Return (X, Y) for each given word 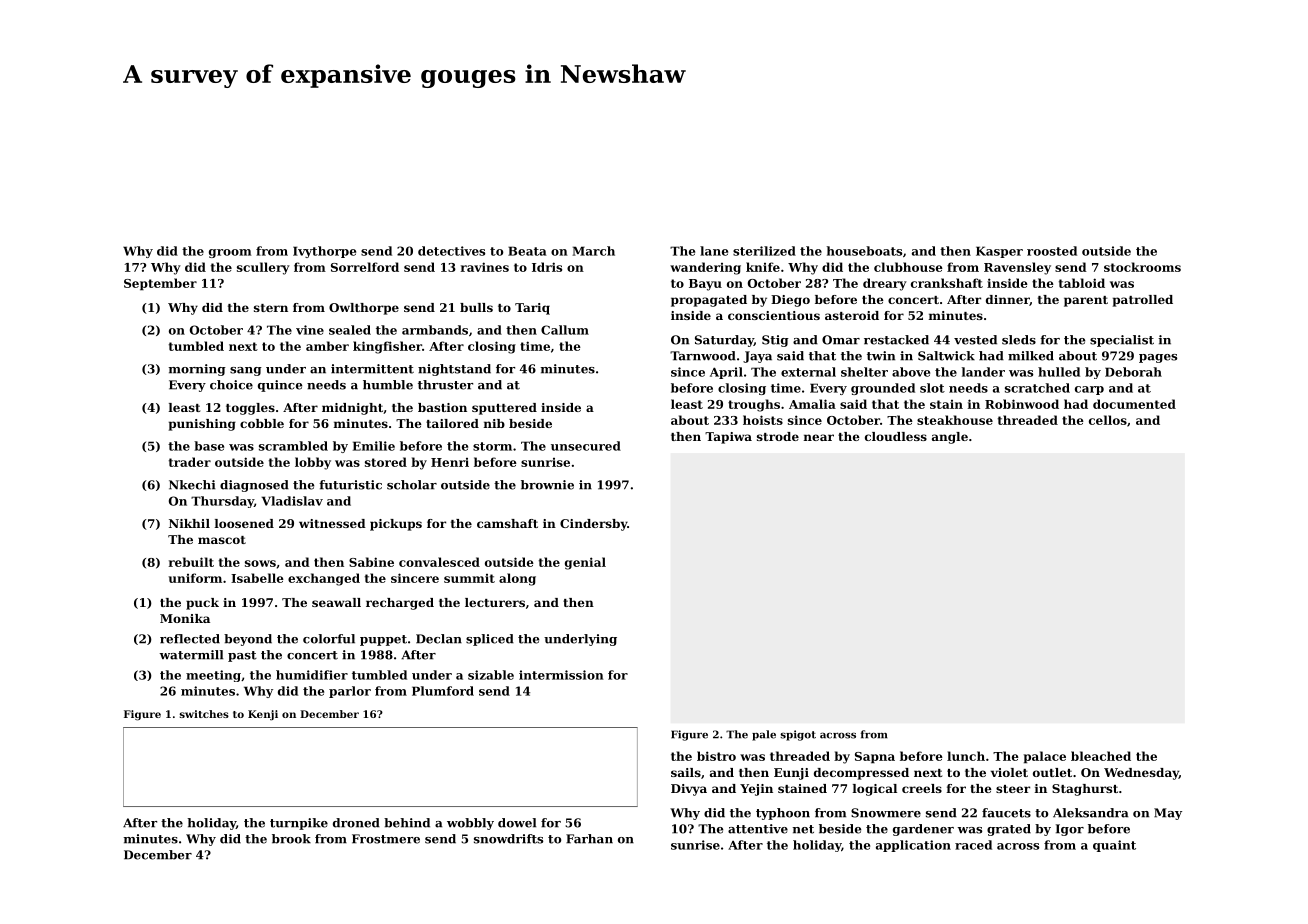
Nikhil (189, 523)
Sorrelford (365, 267)
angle (950, 438)
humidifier (312, 675)
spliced (490, 640)
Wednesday (1141, 774)
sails (686, 772)
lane (714, 251)
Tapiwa (728, 438)
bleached (1101, 756)
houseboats (864, 251)
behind (407, 823)
